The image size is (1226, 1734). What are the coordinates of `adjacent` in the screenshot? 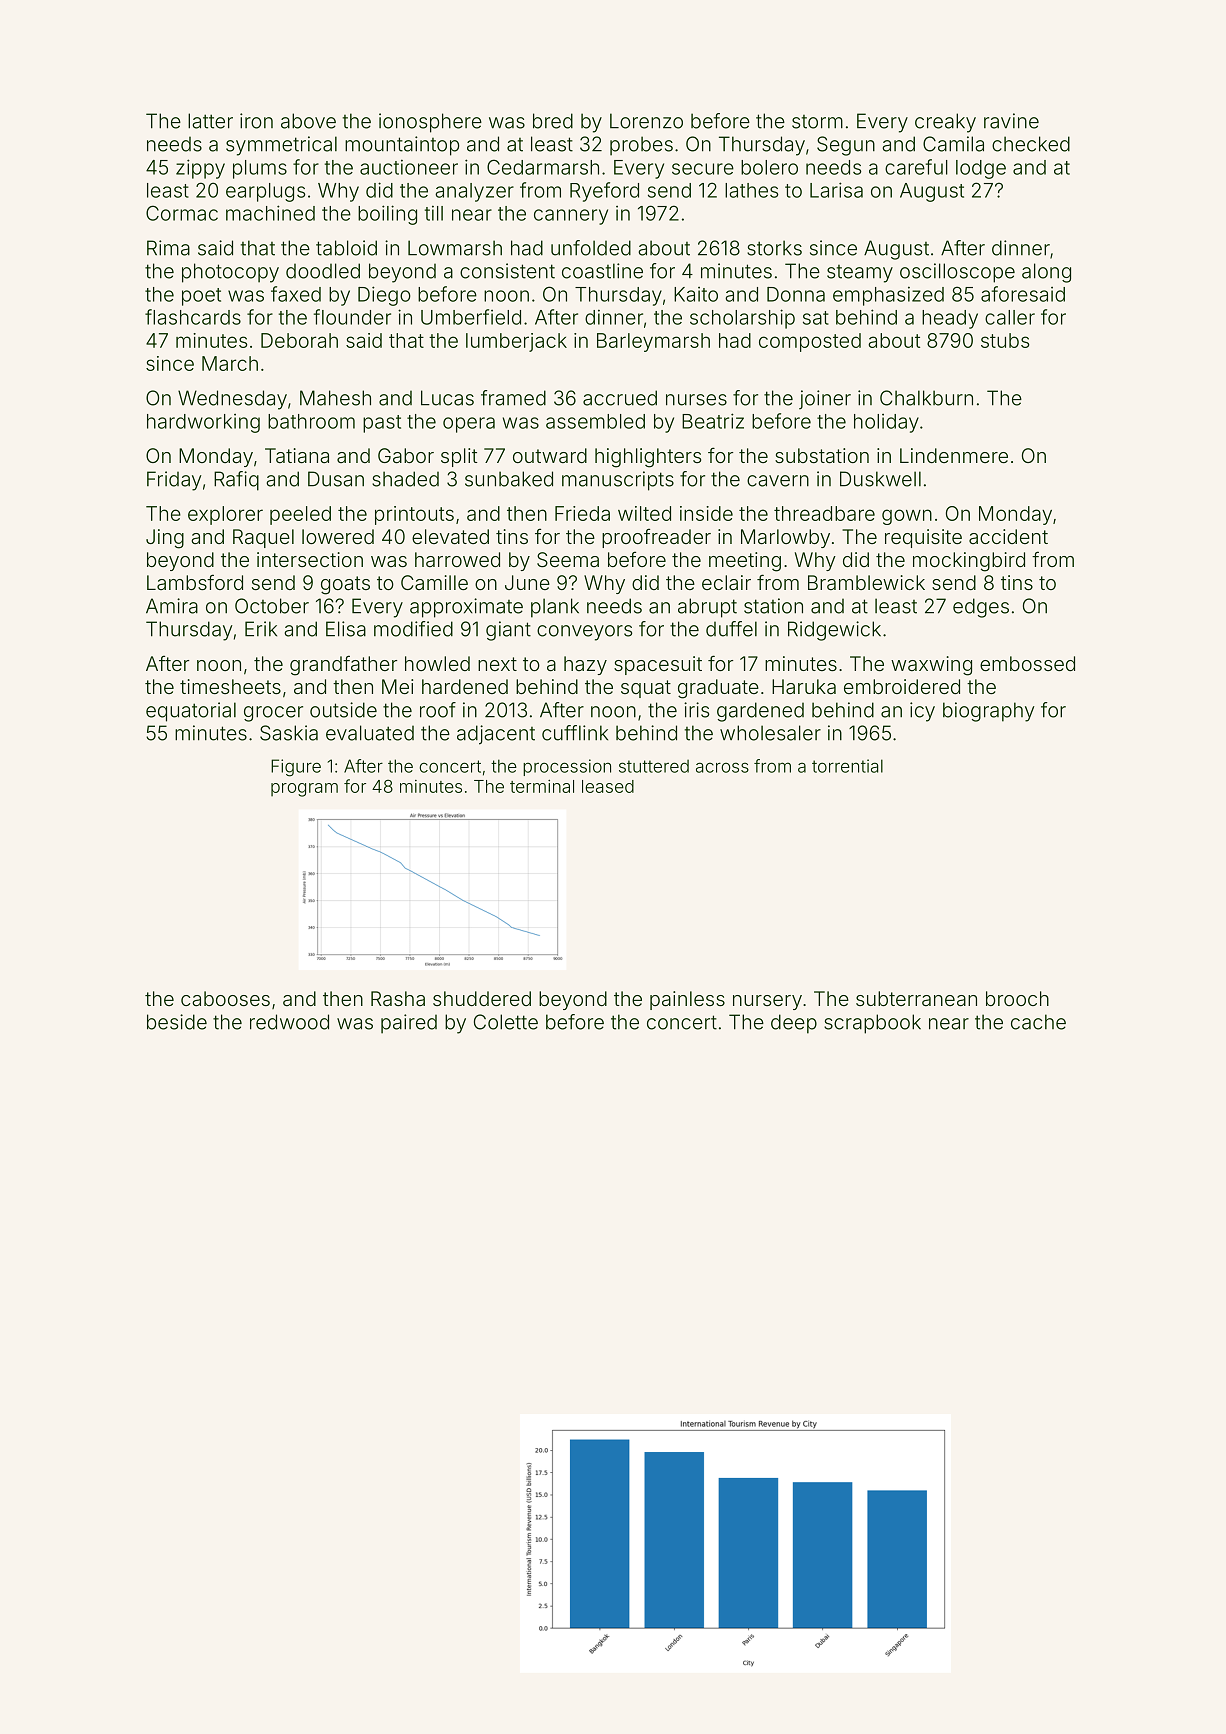 It's located at (496, 735).
